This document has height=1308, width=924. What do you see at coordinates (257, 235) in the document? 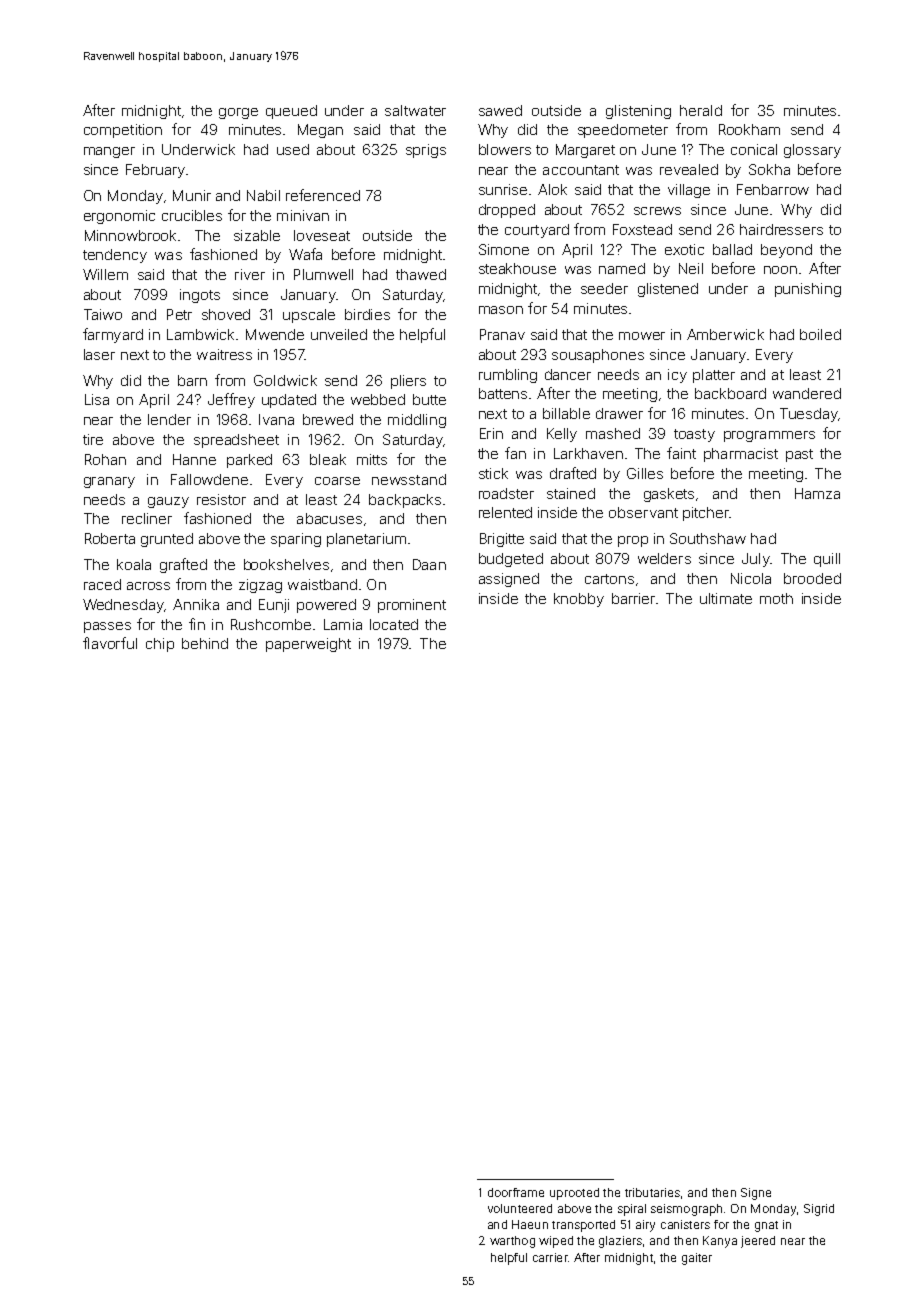
I see `sizable` at bounding box center [257, 235].
